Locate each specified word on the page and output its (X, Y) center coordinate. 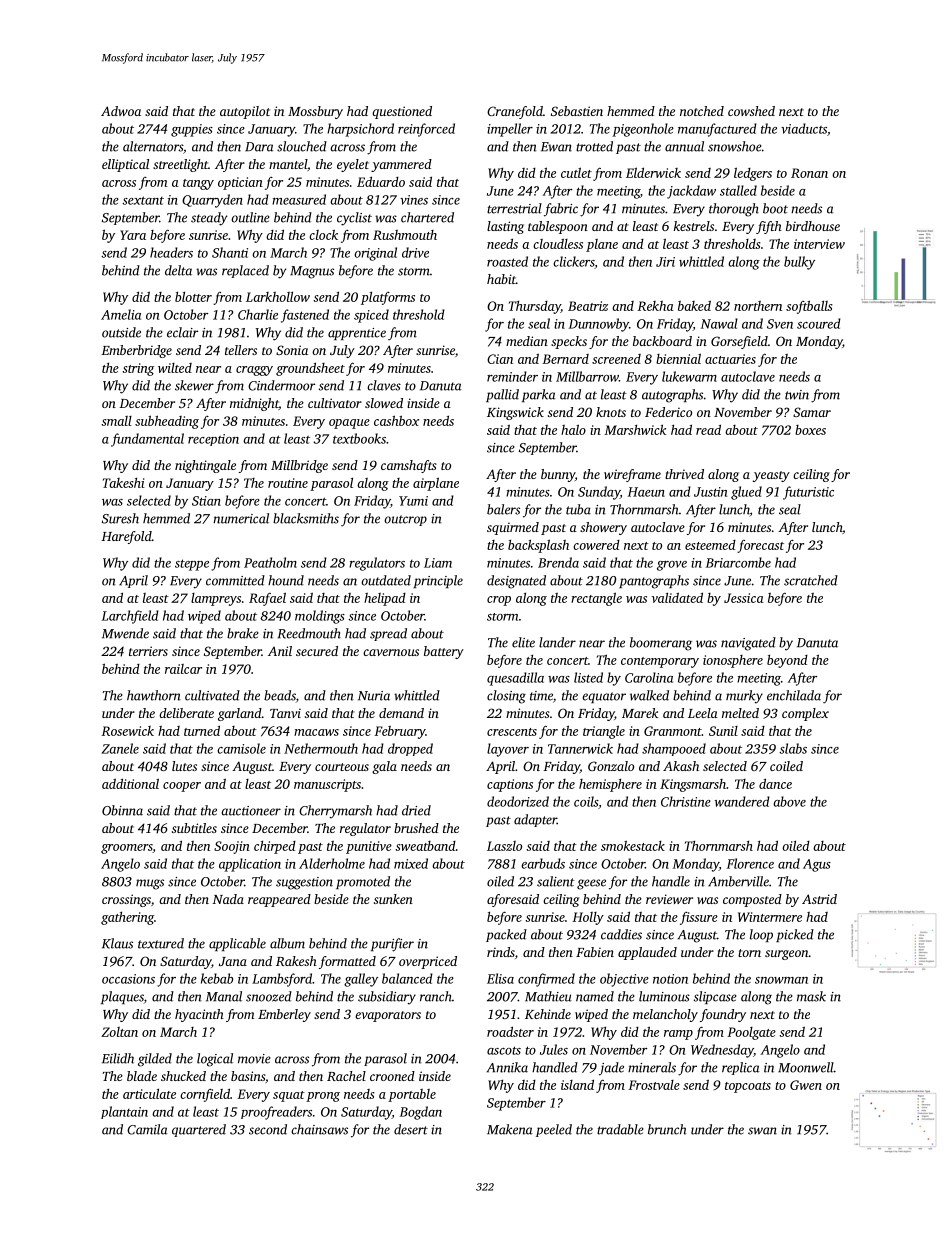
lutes (184, 766)
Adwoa (121, 111)
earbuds (543, 863)
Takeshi (124, 483)
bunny (558, 475)
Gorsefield (739, 342)
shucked (183, 1076)
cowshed (751, 111)
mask (811, 996)
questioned (402, 112)
